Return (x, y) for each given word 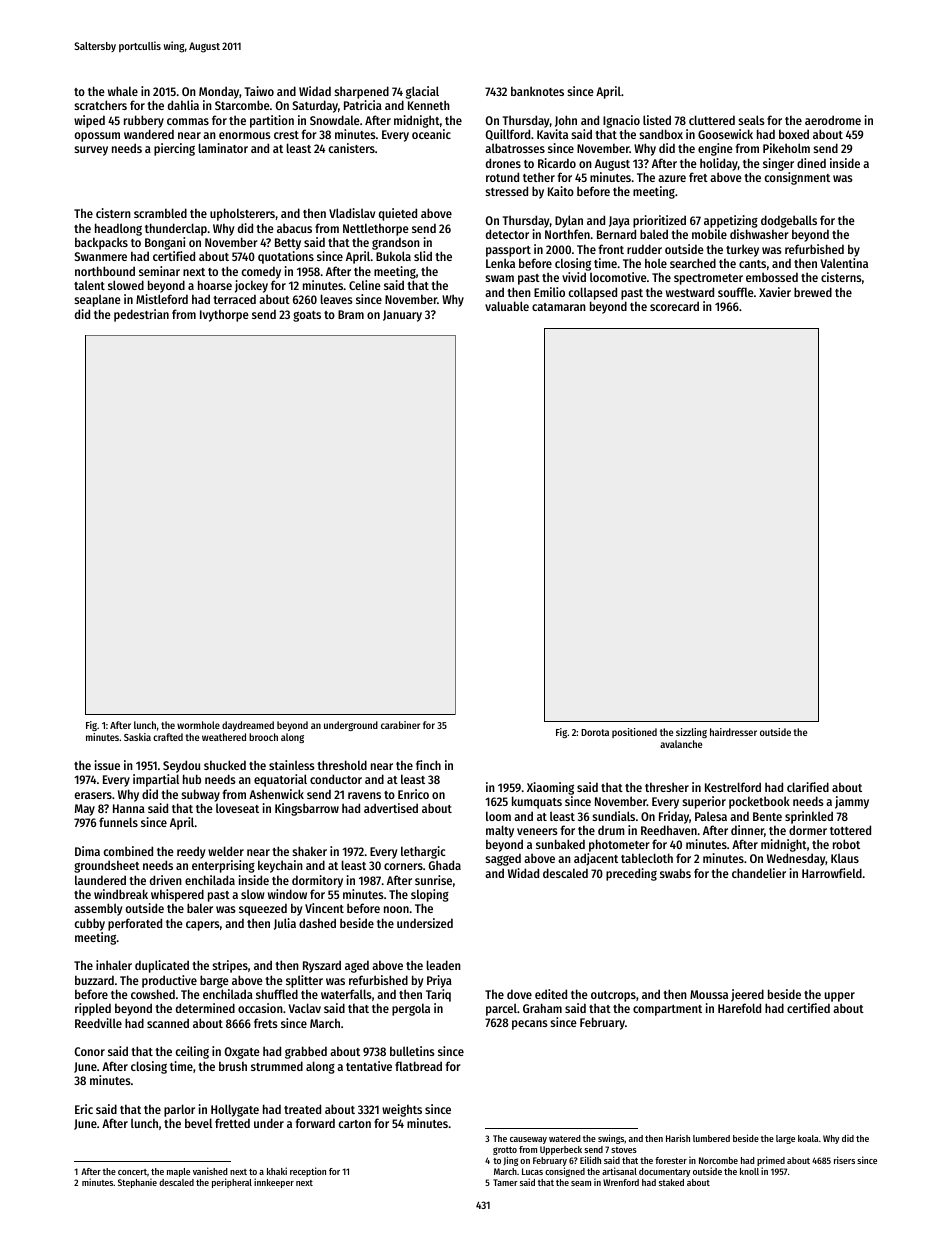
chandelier (759, 873)
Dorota (595, 732)
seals (751, 120)
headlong (118, 229)
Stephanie (137, 1183)
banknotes (537, 91)
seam (581, 1183)
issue (107, 765)
